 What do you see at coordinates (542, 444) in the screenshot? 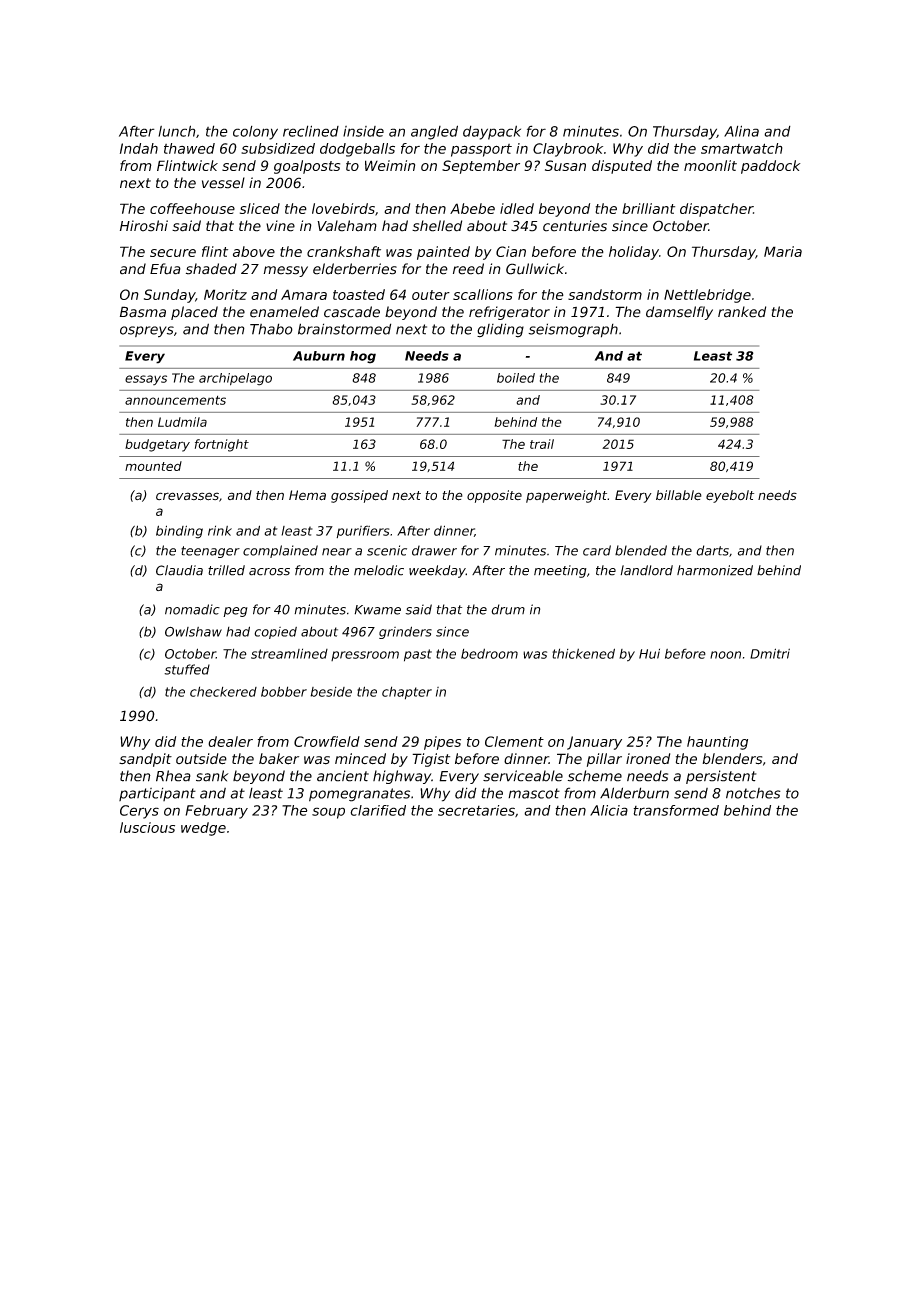
I see `trail` at bounding box center [542, 444].
